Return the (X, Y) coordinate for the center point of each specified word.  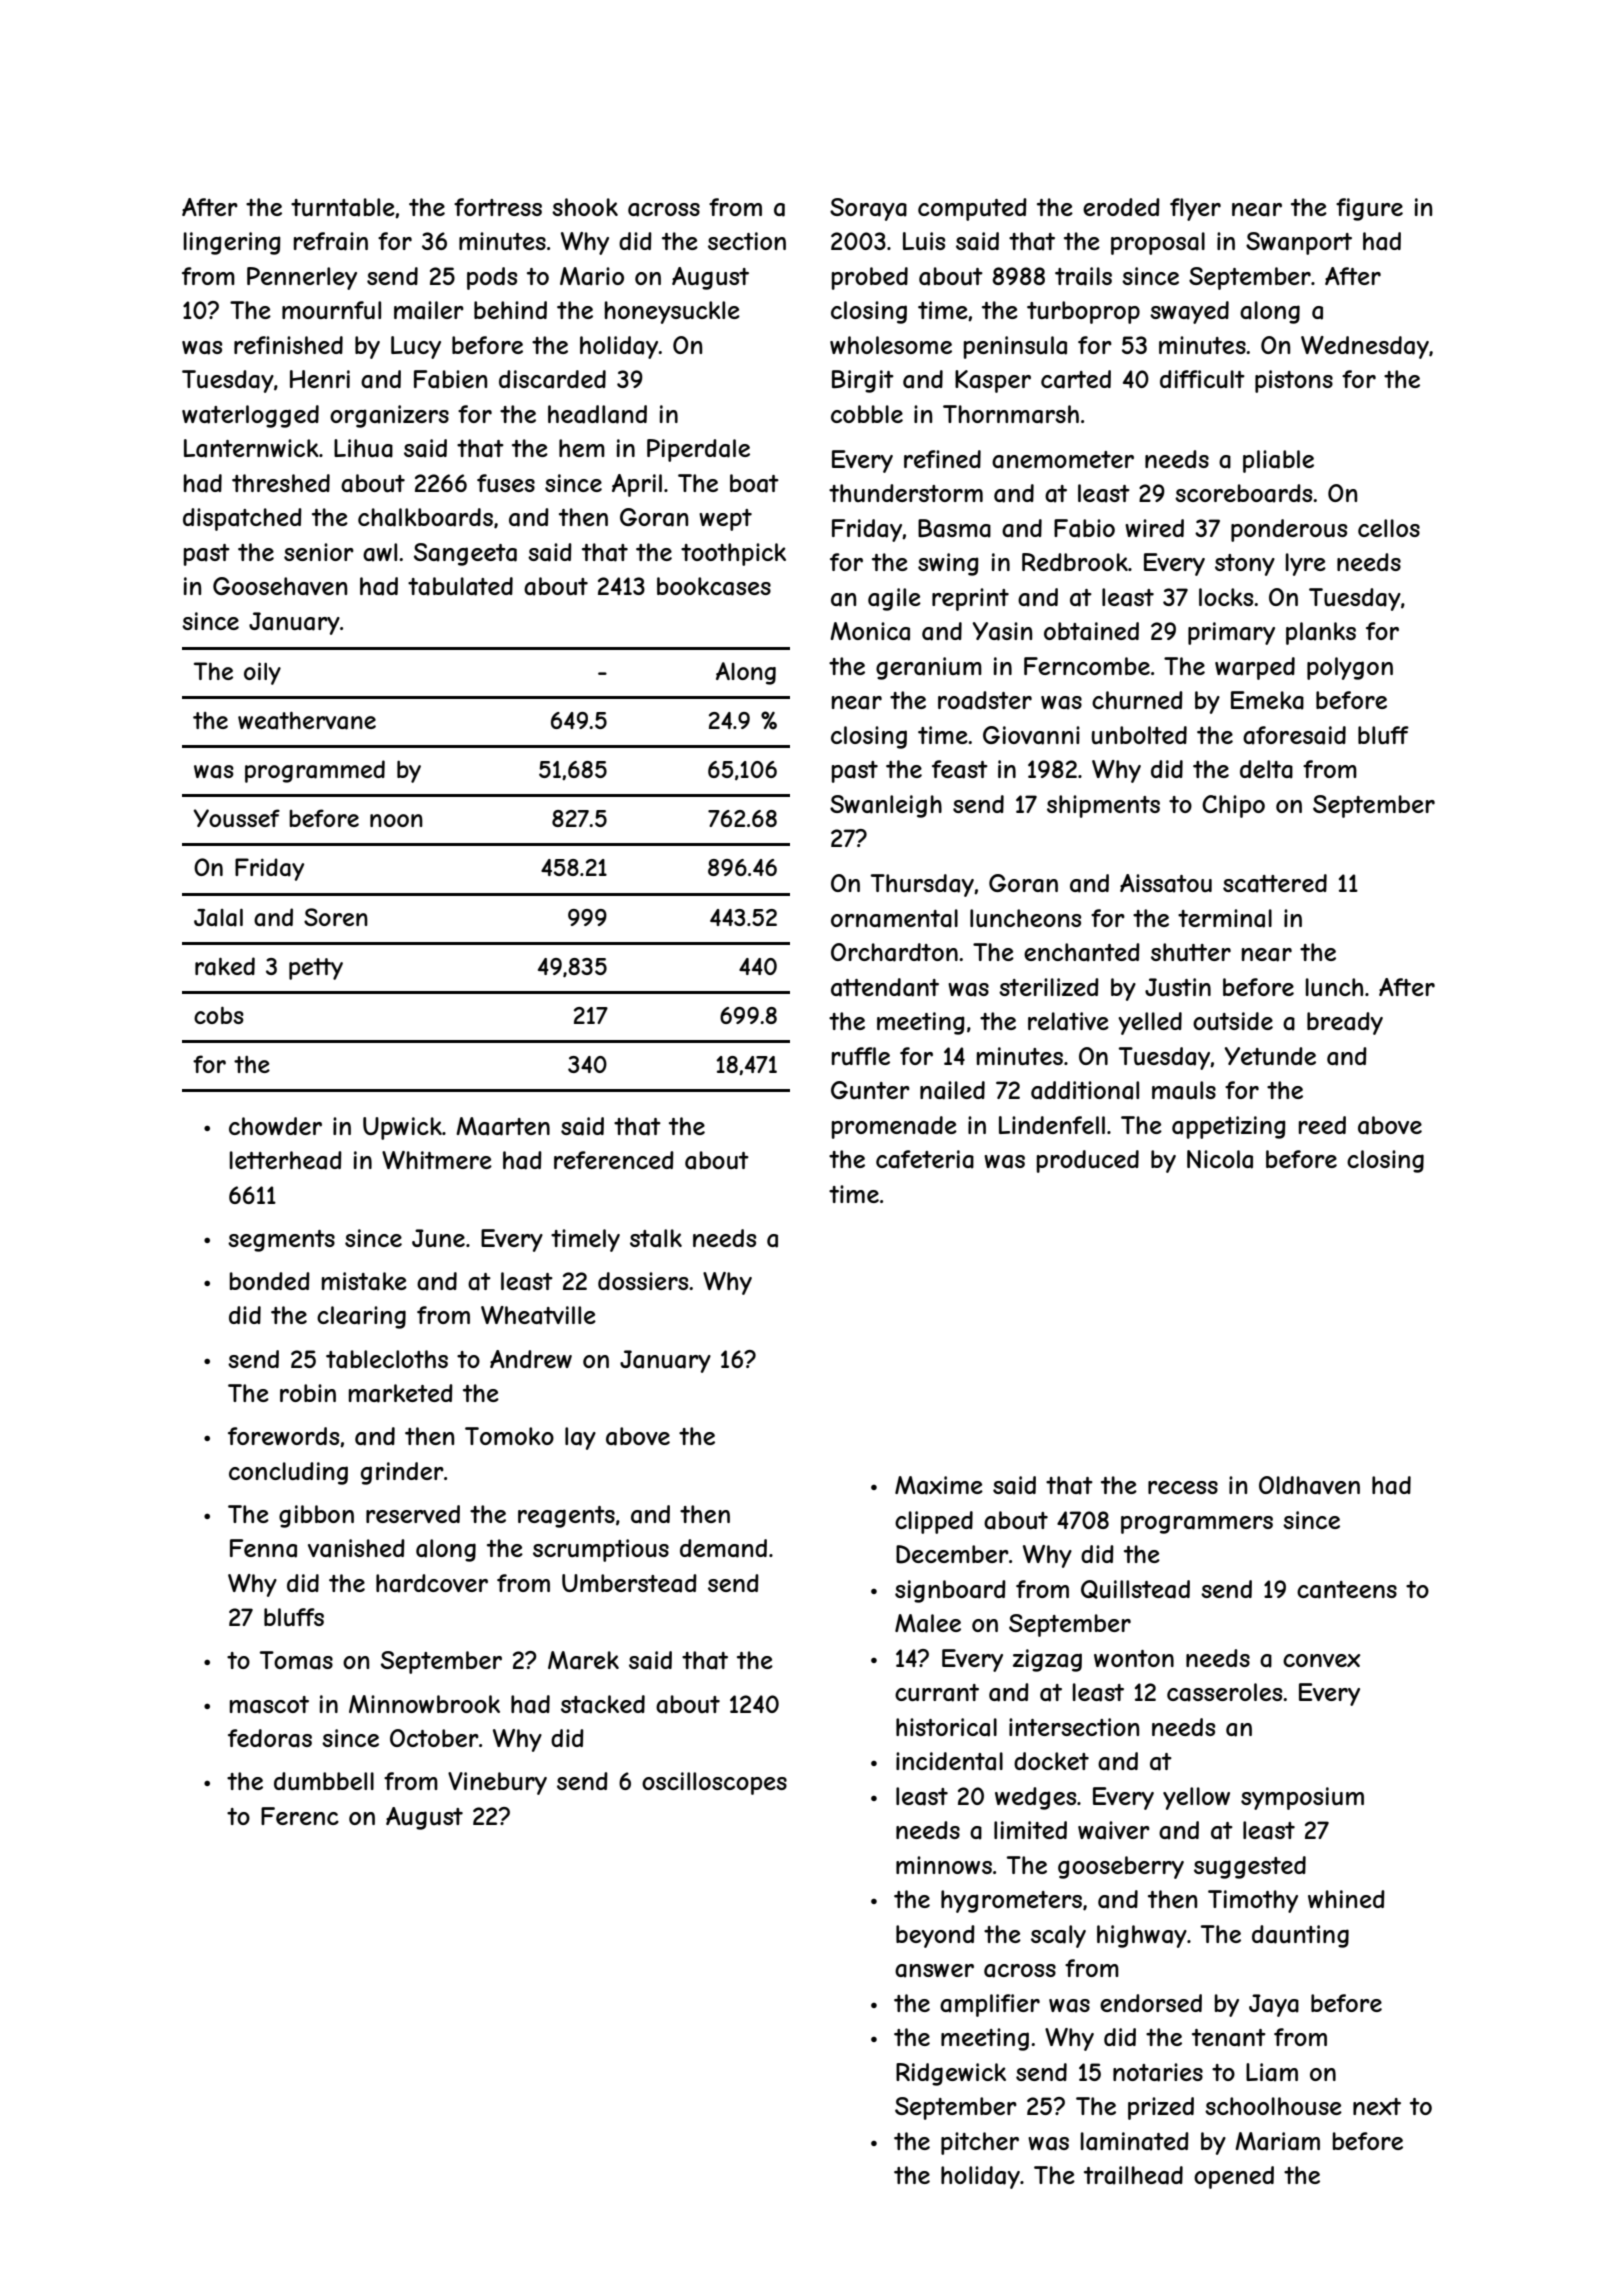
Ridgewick (951, 2074)
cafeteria (925, 1159)
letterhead (286, 1160)
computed (972, 209)
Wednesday (1365, 347)
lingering (232, 243)
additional (1085, 1090)
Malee (928, 1623)
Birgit (863, 381)
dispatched (242, 519)
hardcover (432, 1583)
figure (1369, 209)
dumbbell (324, 1781)
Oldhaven (1309, 1485)
